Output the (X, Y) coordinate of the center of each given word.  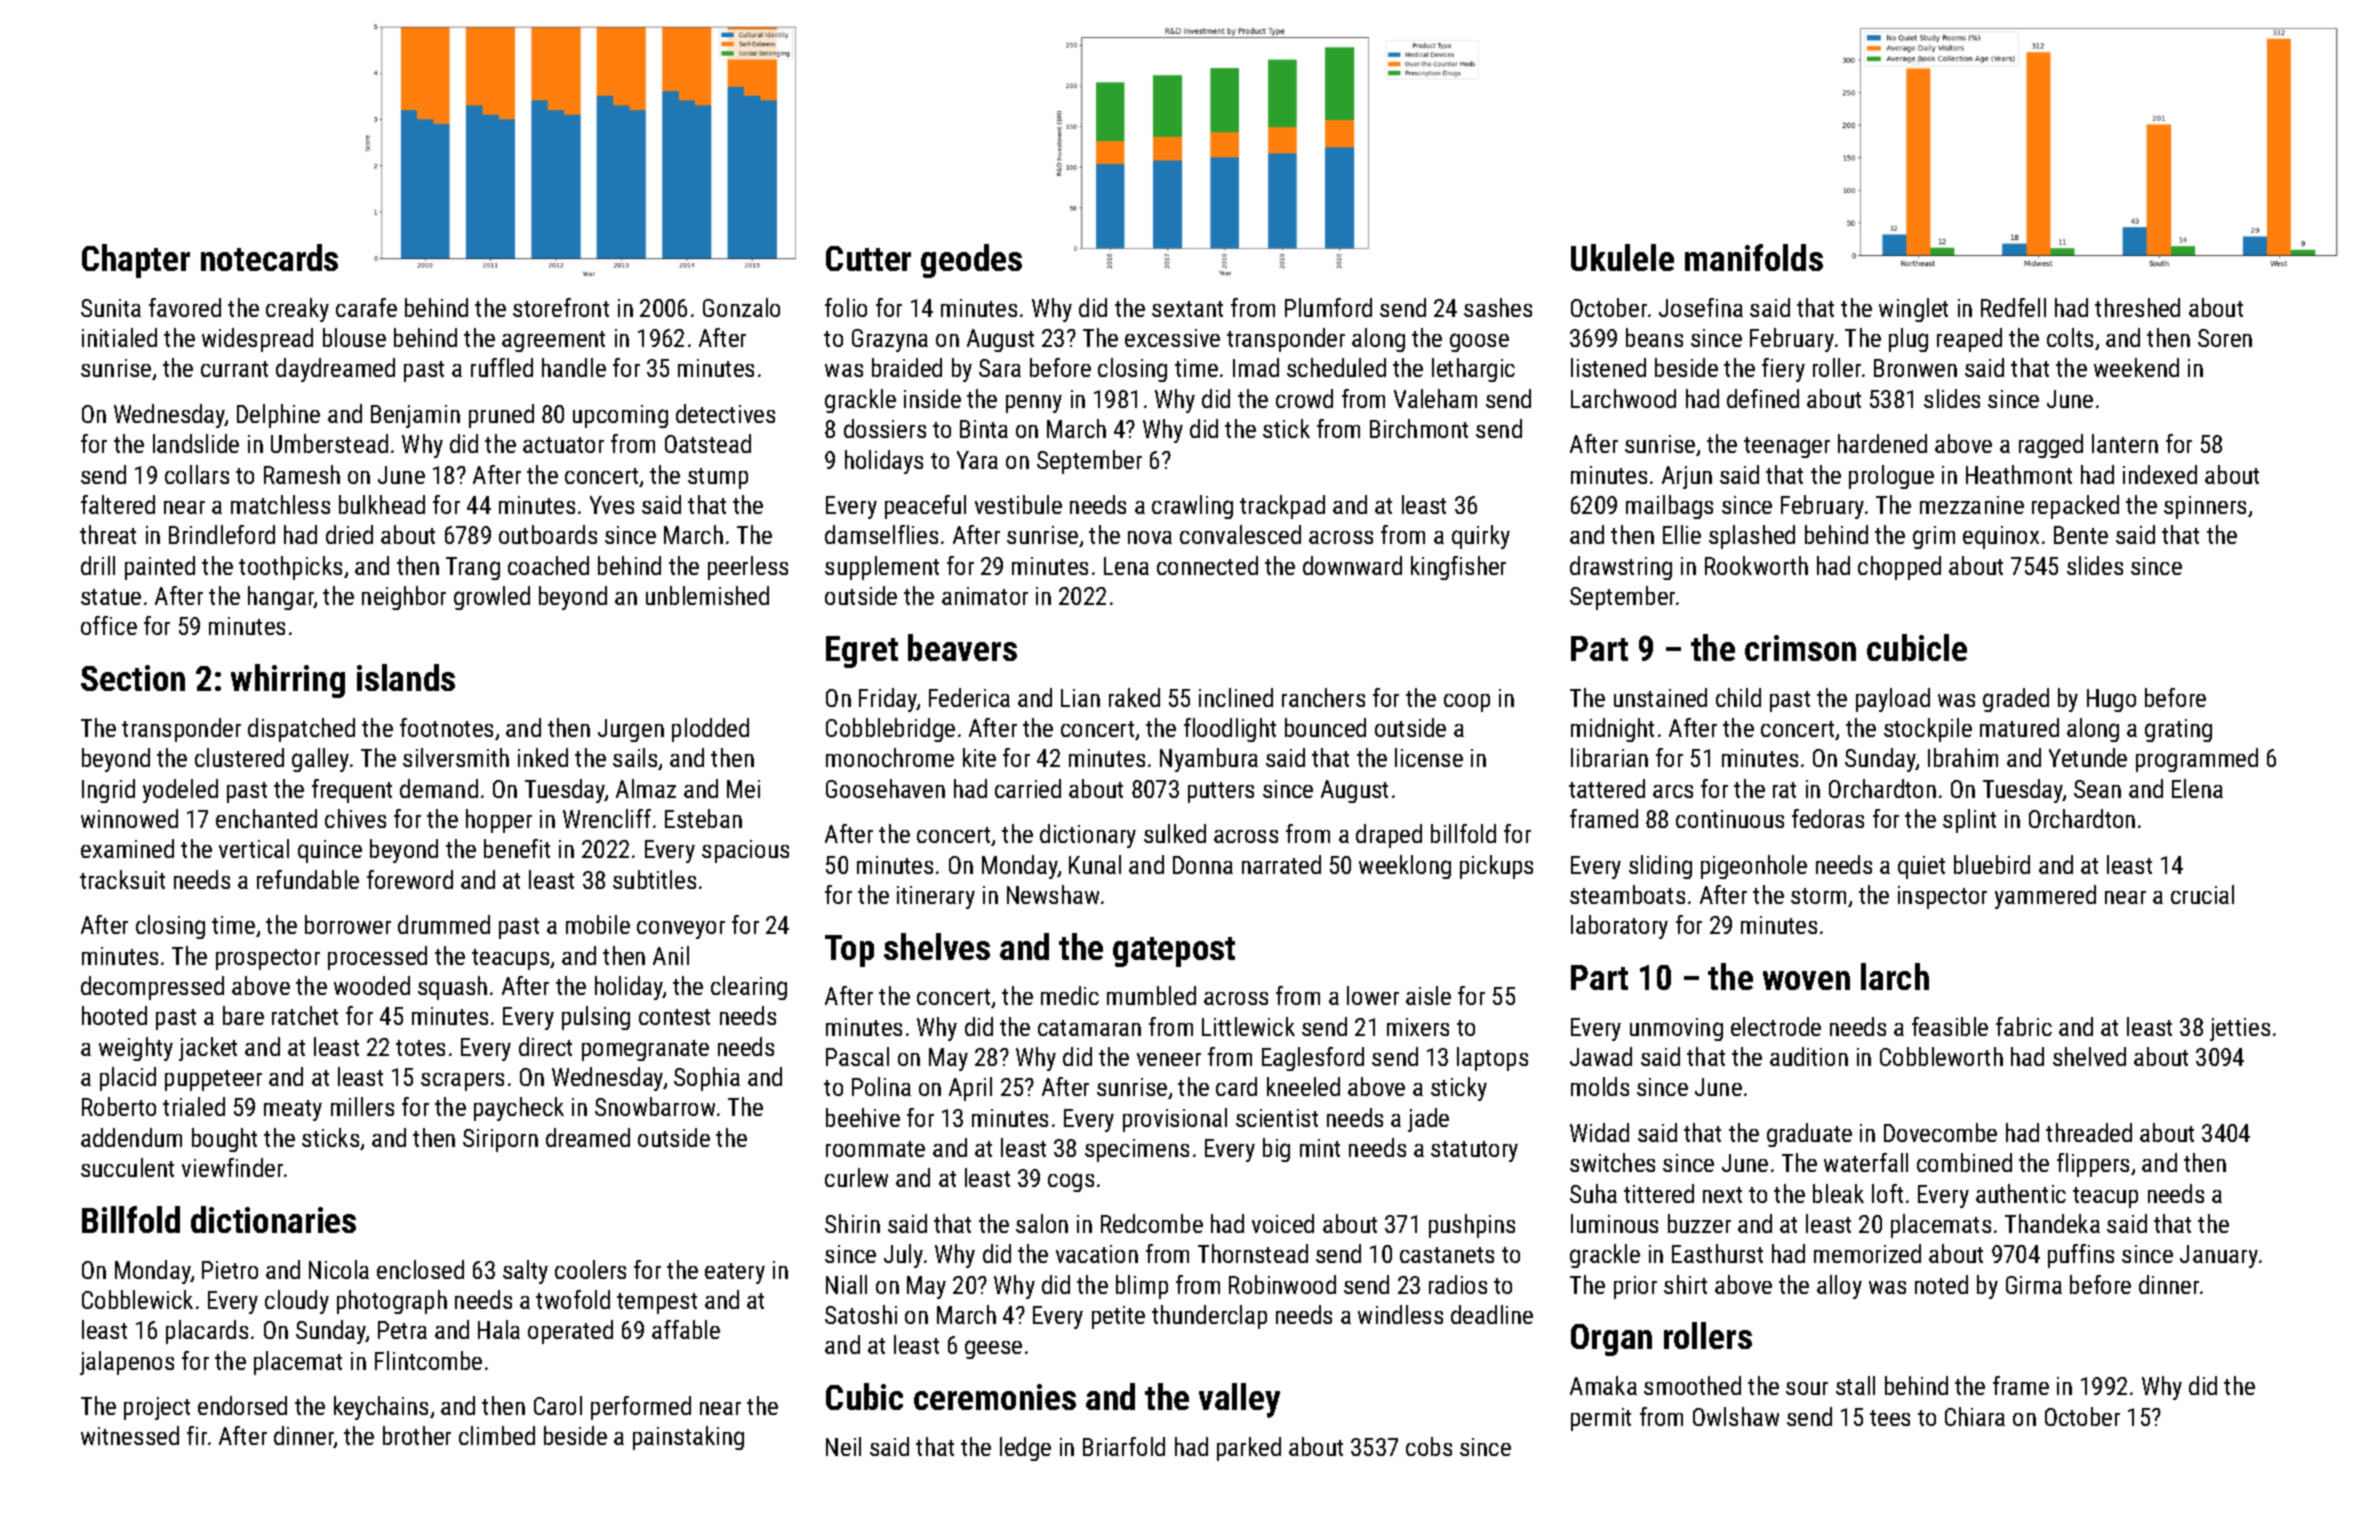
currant (234, 369)
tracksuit (122, 879)
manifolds (1754, 257)
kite (979, 757)
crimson (1800, 648)
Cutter (868, 258)
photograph (392, 1302)
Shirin (852, 1223)
